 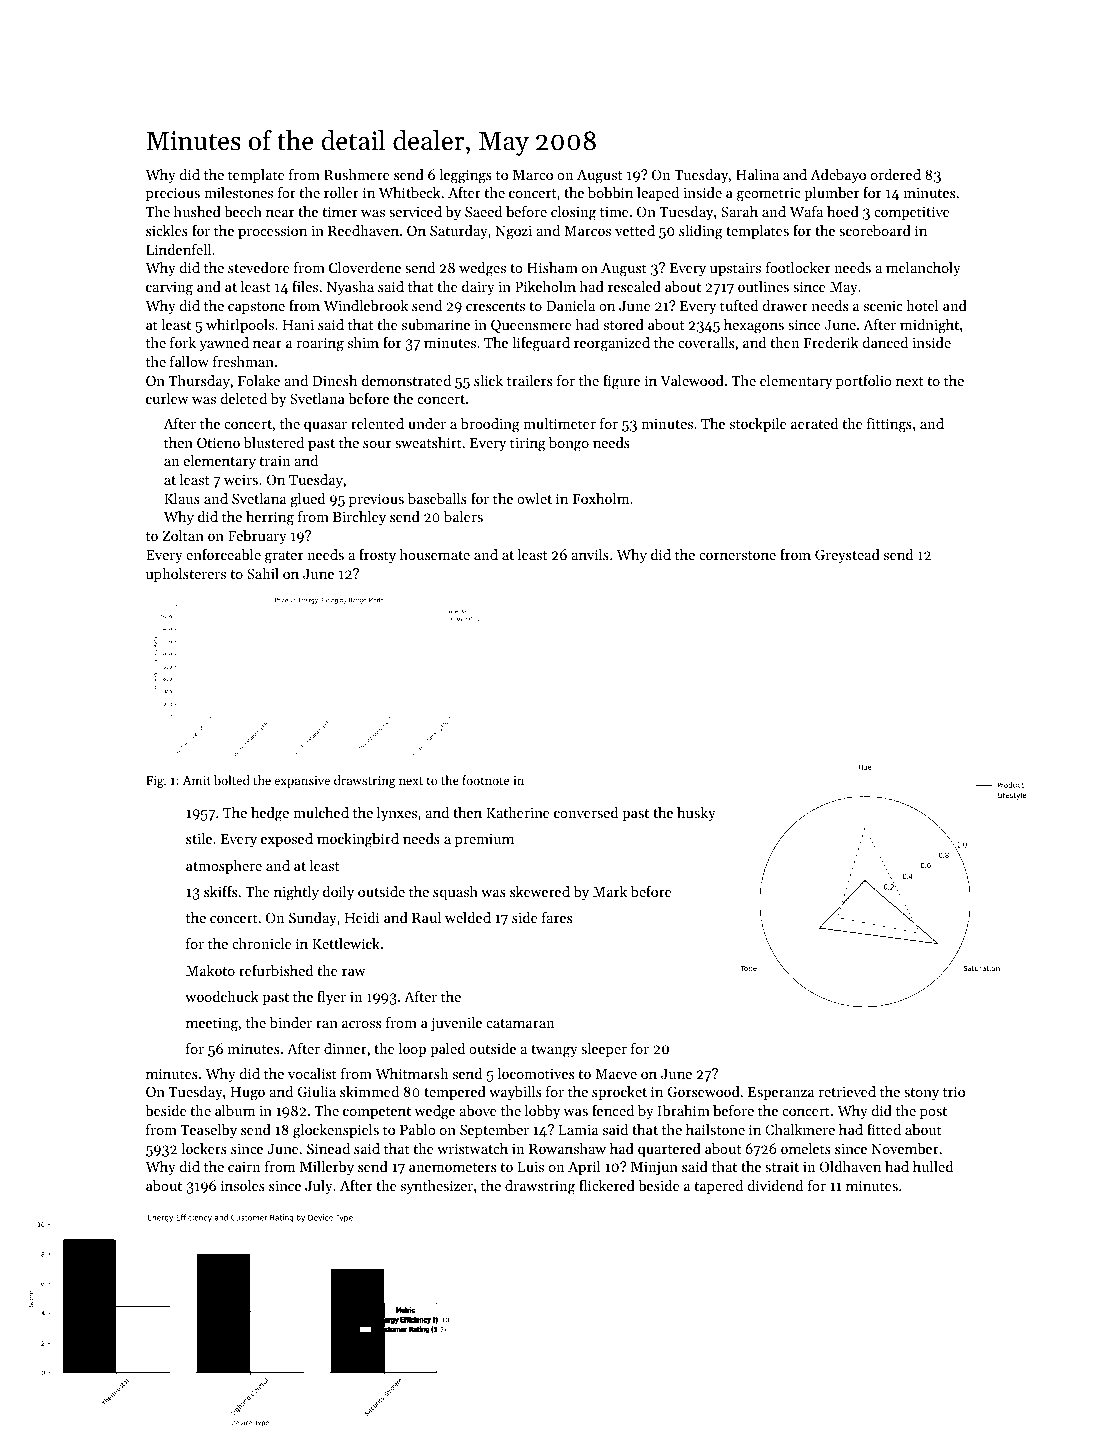 What do you see at coordinates (590, 554) in the page?
I see `anvils` at bounding box center [590, 554].
